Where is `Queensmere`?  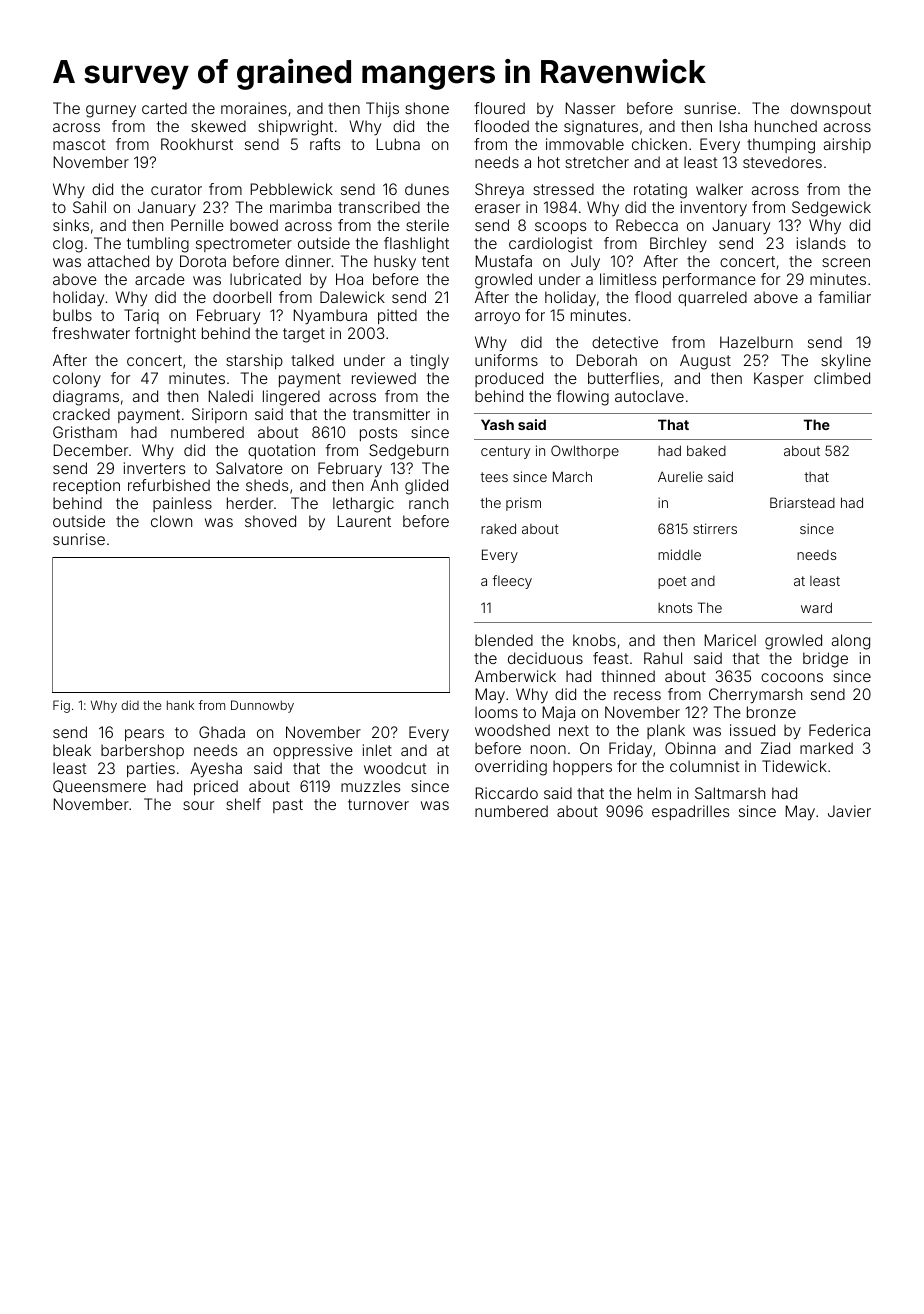 Queensmere is located at coordinates (99, 786).
